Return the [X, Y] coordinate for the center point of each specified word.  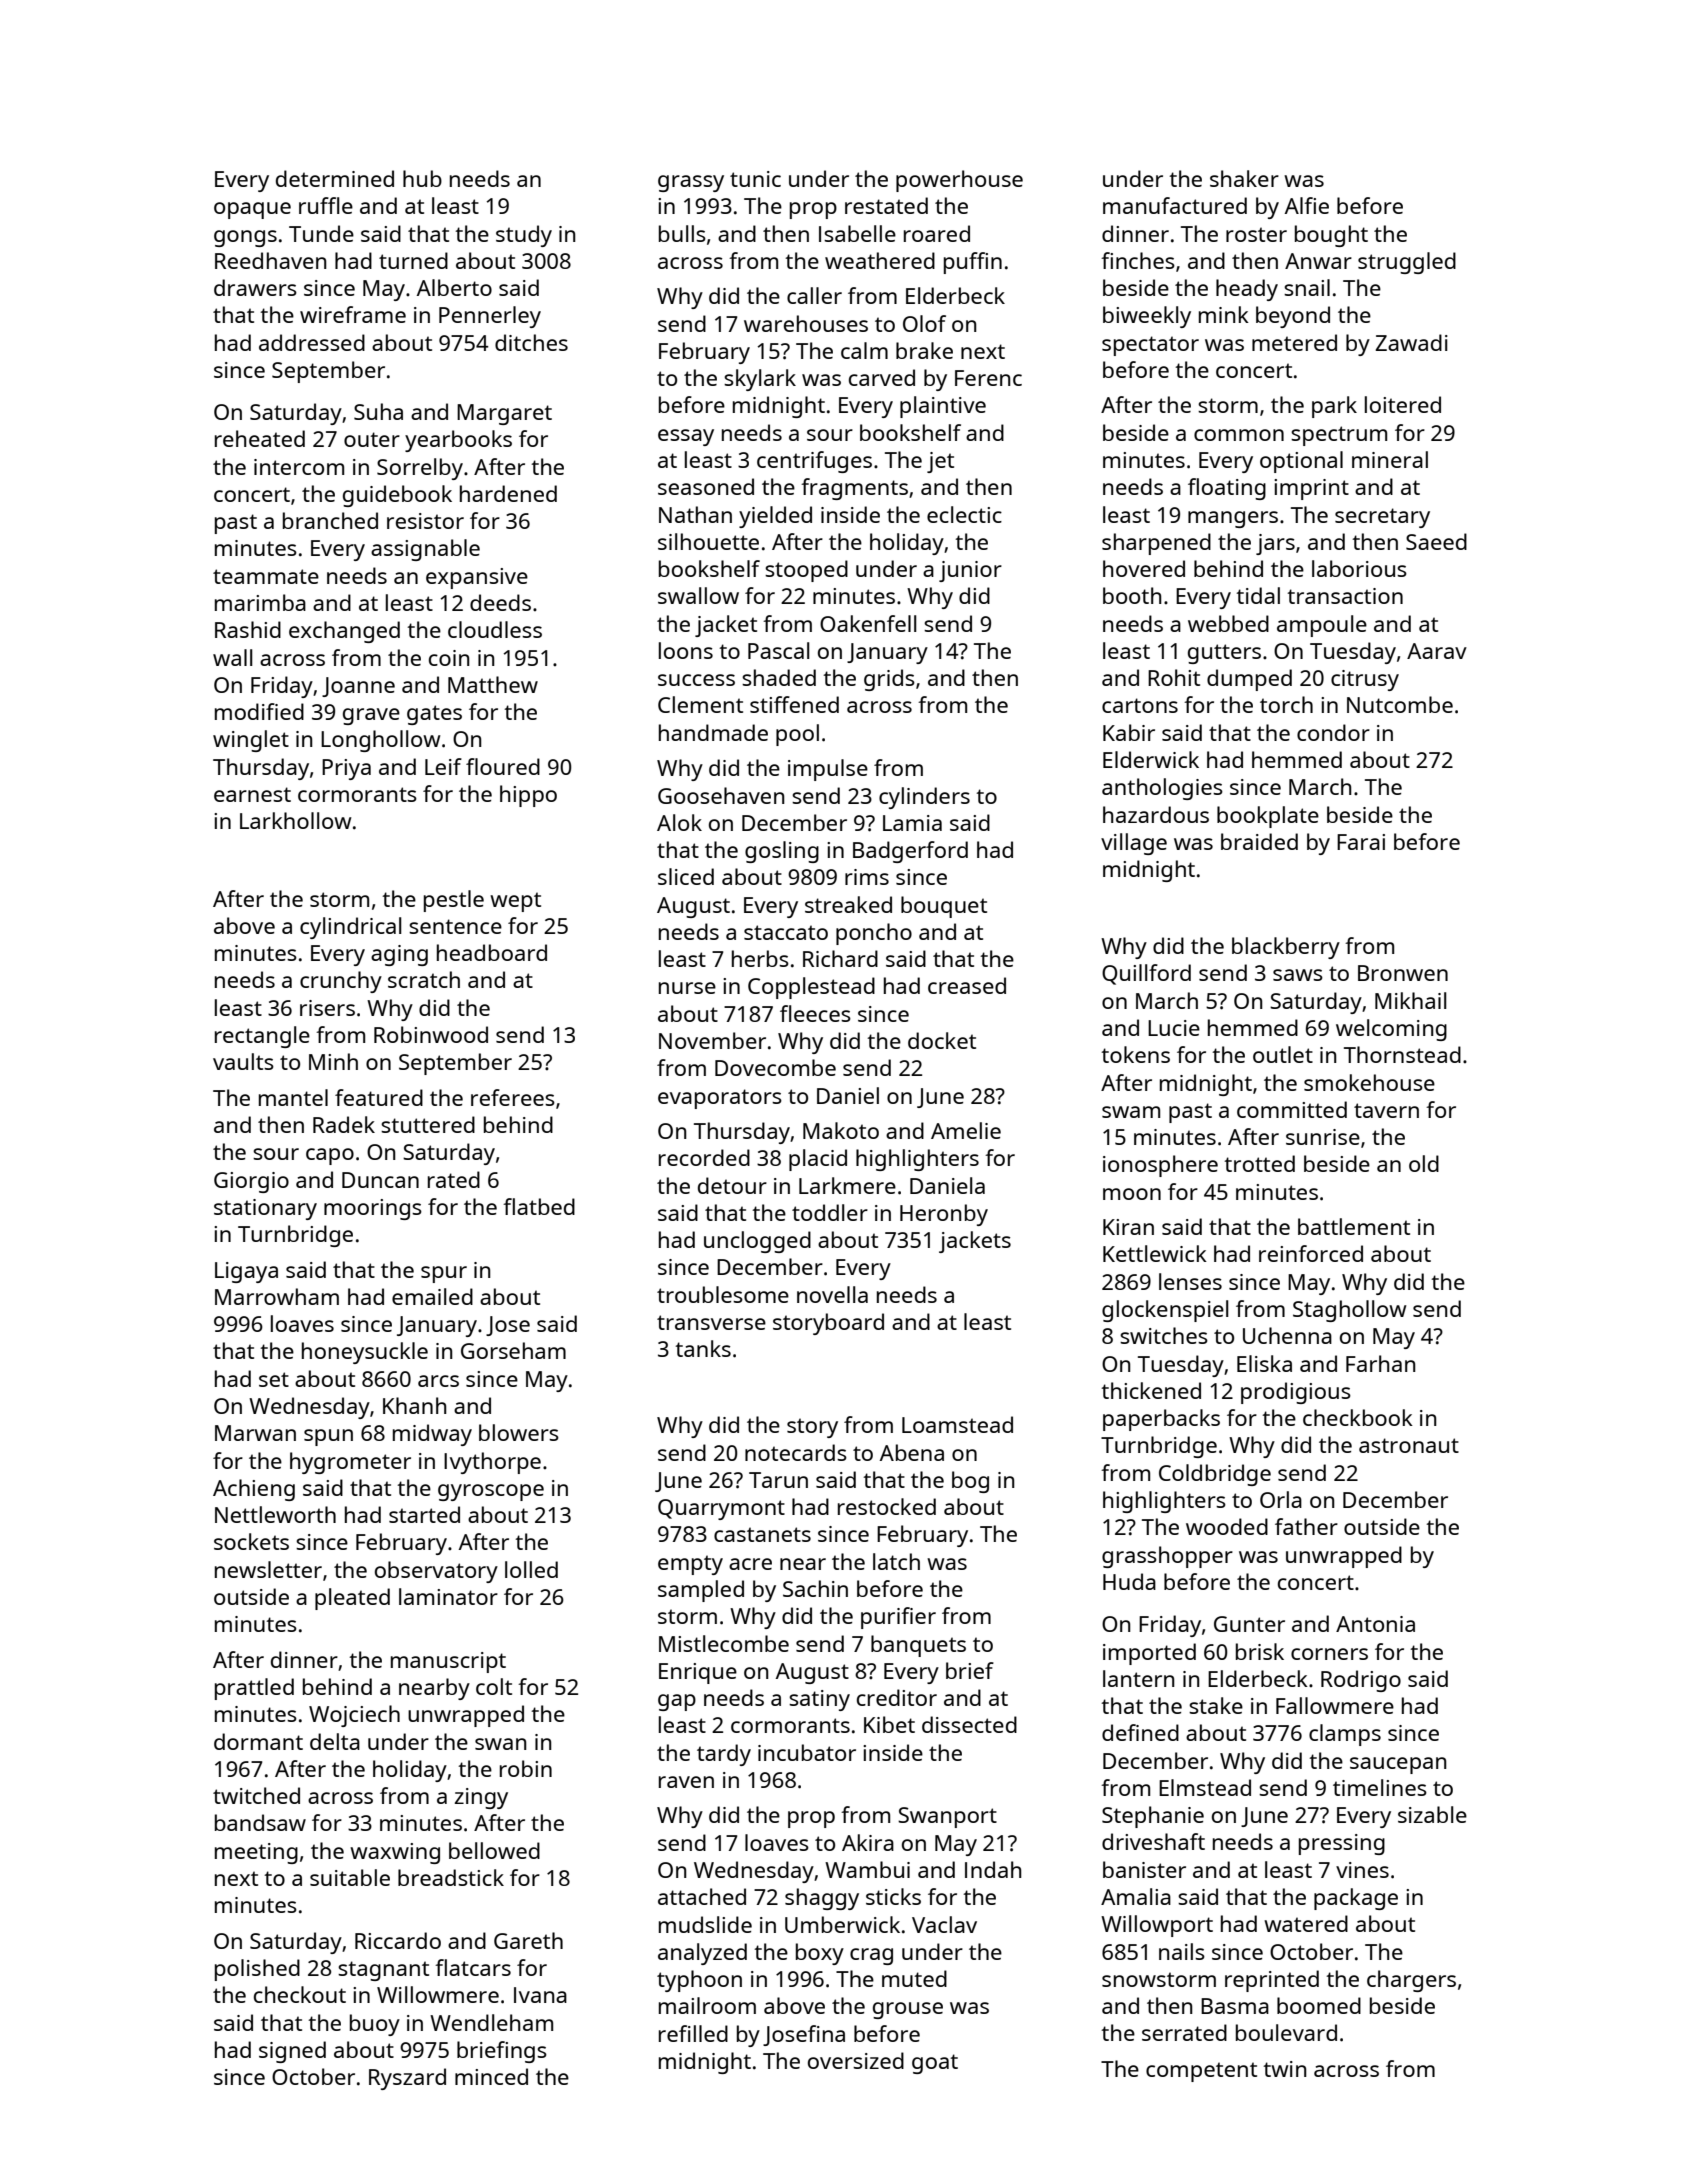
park [1334, 407]
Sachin [815, 1588]
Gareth [528, 1940]
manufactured [1175, 205]
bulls [682, 233]
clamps [1345, 1735]
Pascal [778, 650]
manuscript [448, 1662]
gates [434, 715]
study [524, 236]
